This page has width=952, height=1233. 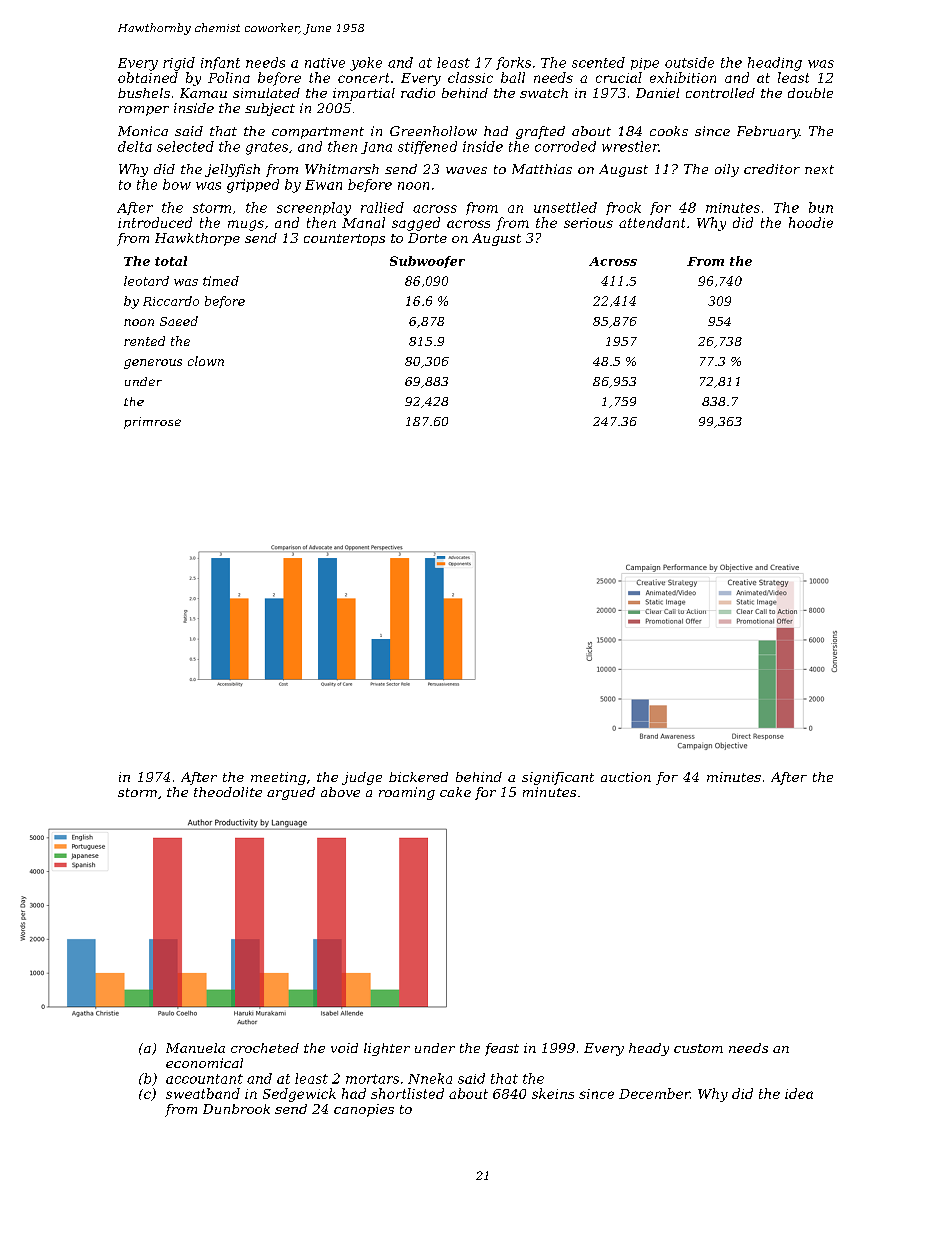 What do you see at coordinates (455, 792) in the page?
I see `cake` at bounding box center [455, 792].
